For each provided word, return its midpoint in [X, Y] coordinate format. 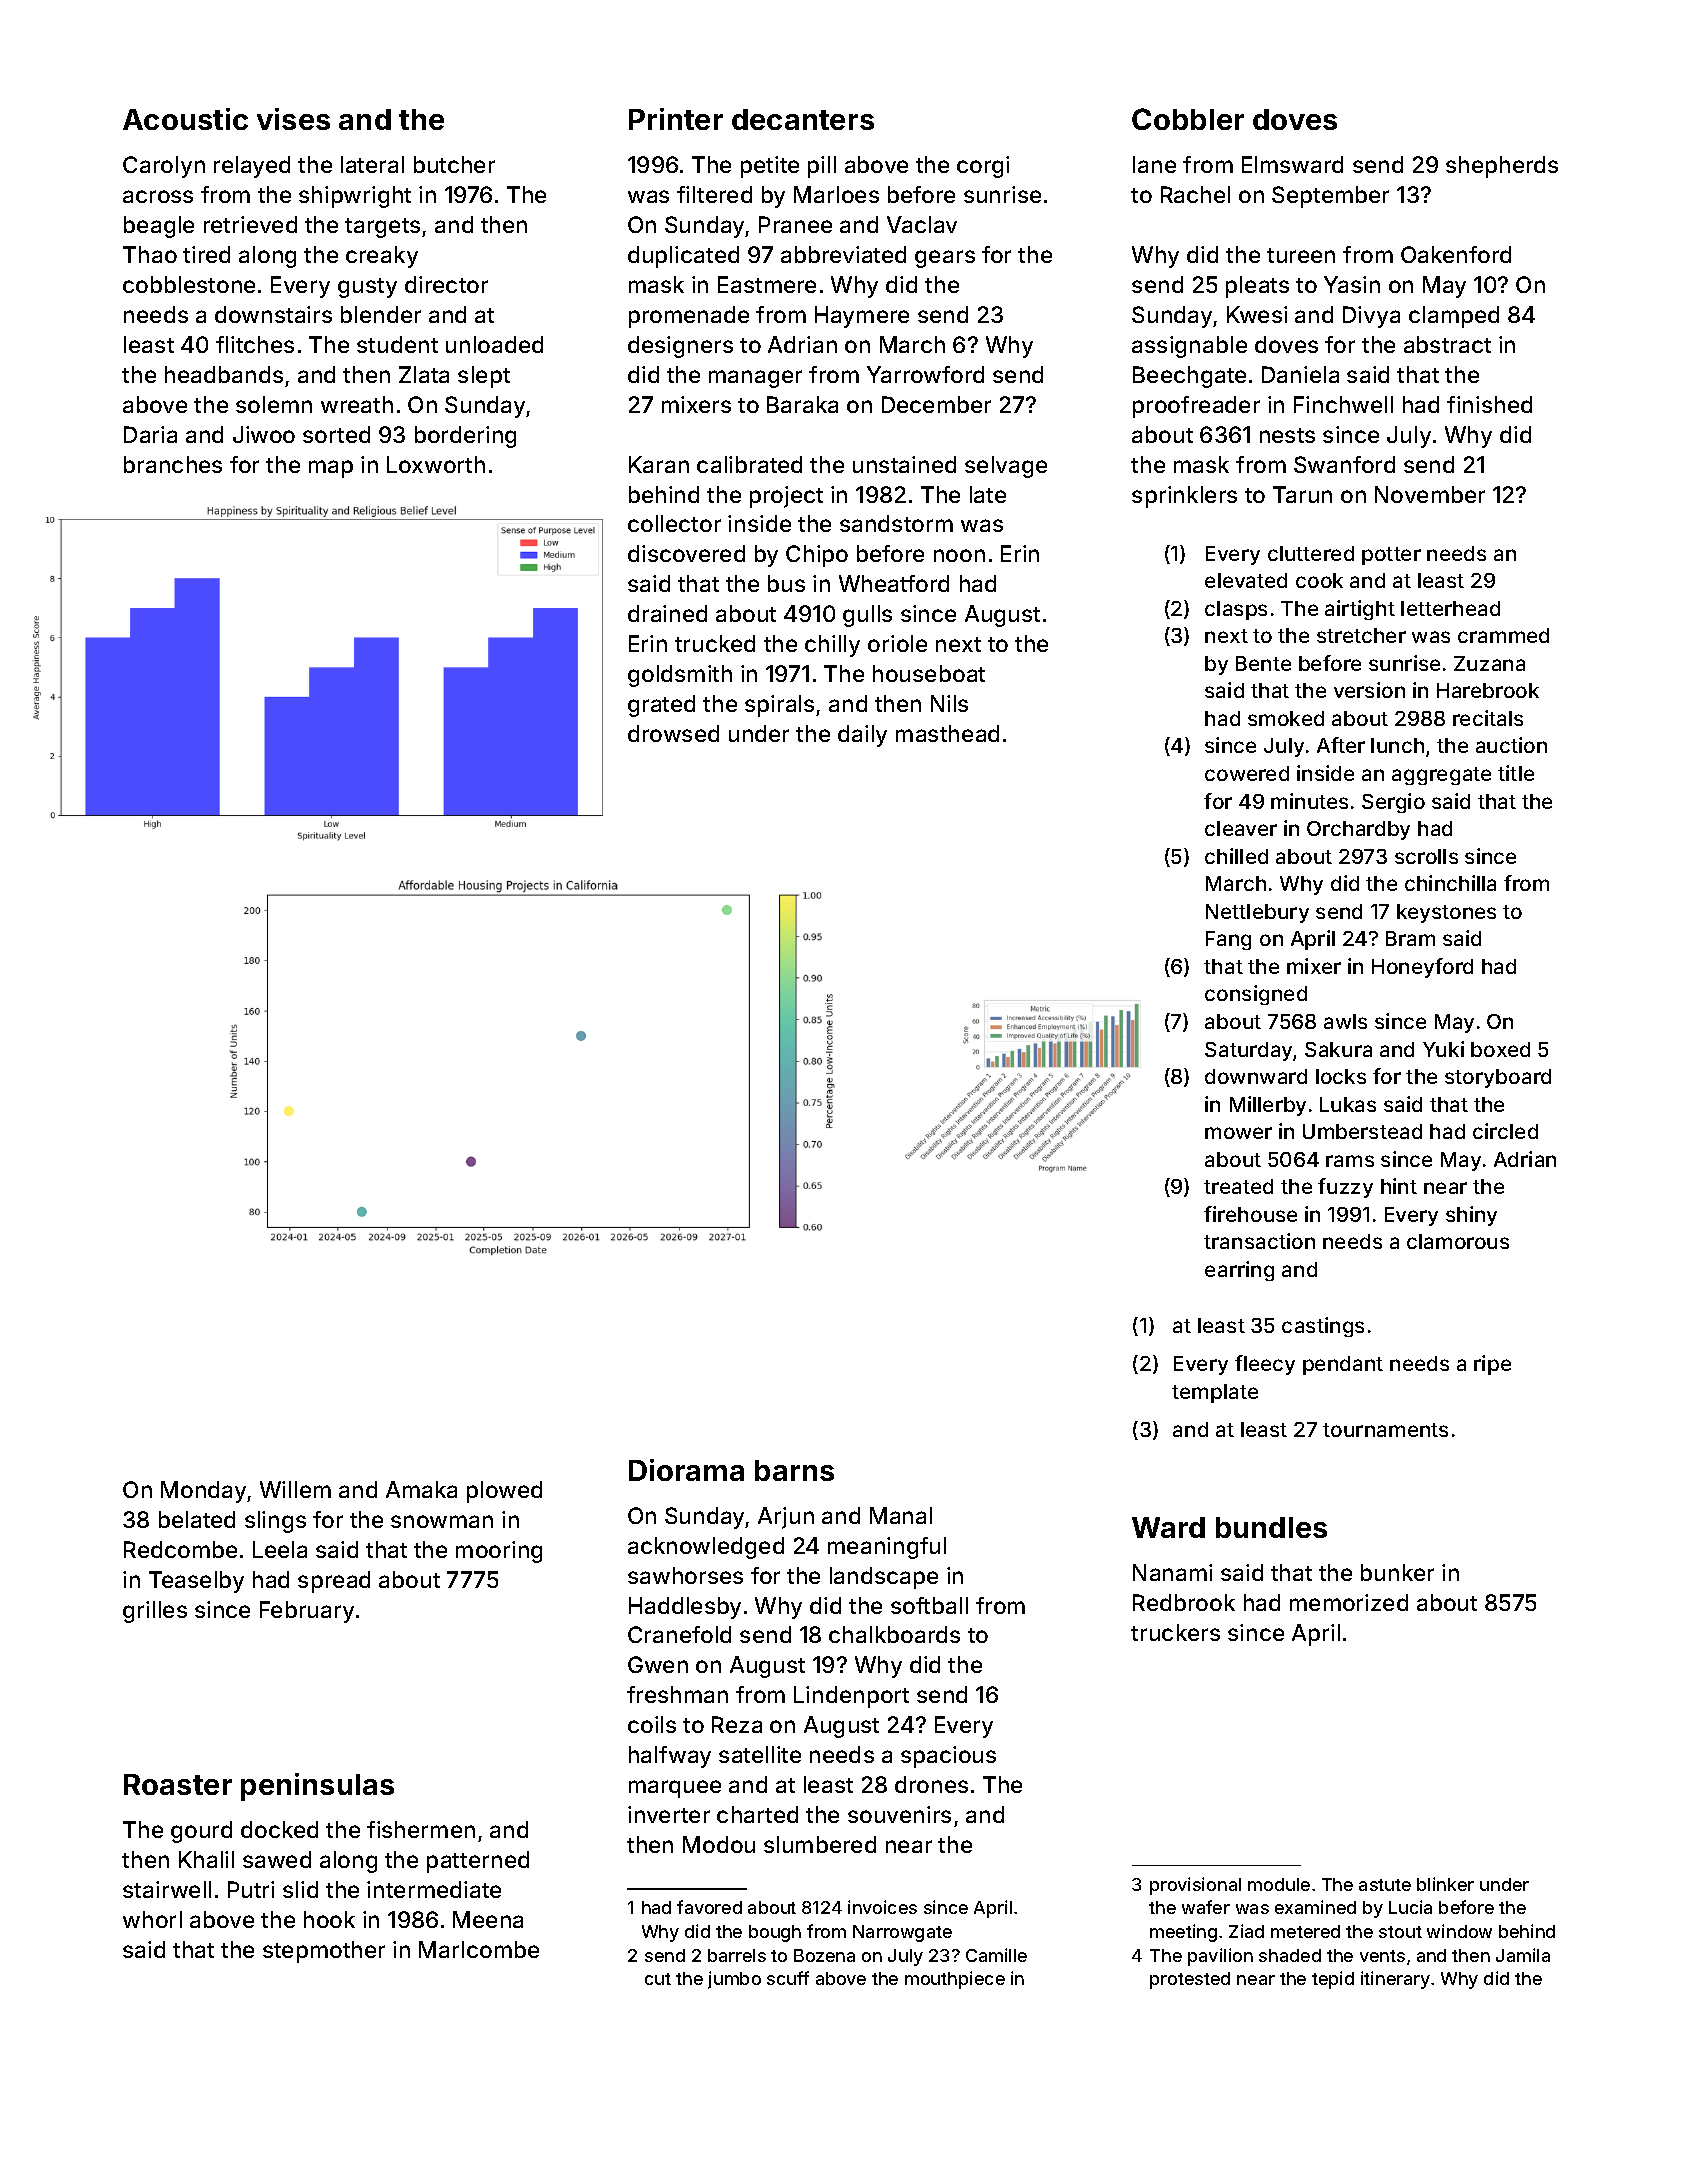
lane [1154, 164]
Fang [1228, 940]
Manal [901, 1515]
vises [293, 119]
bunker [1397, 1572]
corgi [983, 167]
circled [1505, 1131]
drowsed [673, 733]
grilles [155, 1612]
